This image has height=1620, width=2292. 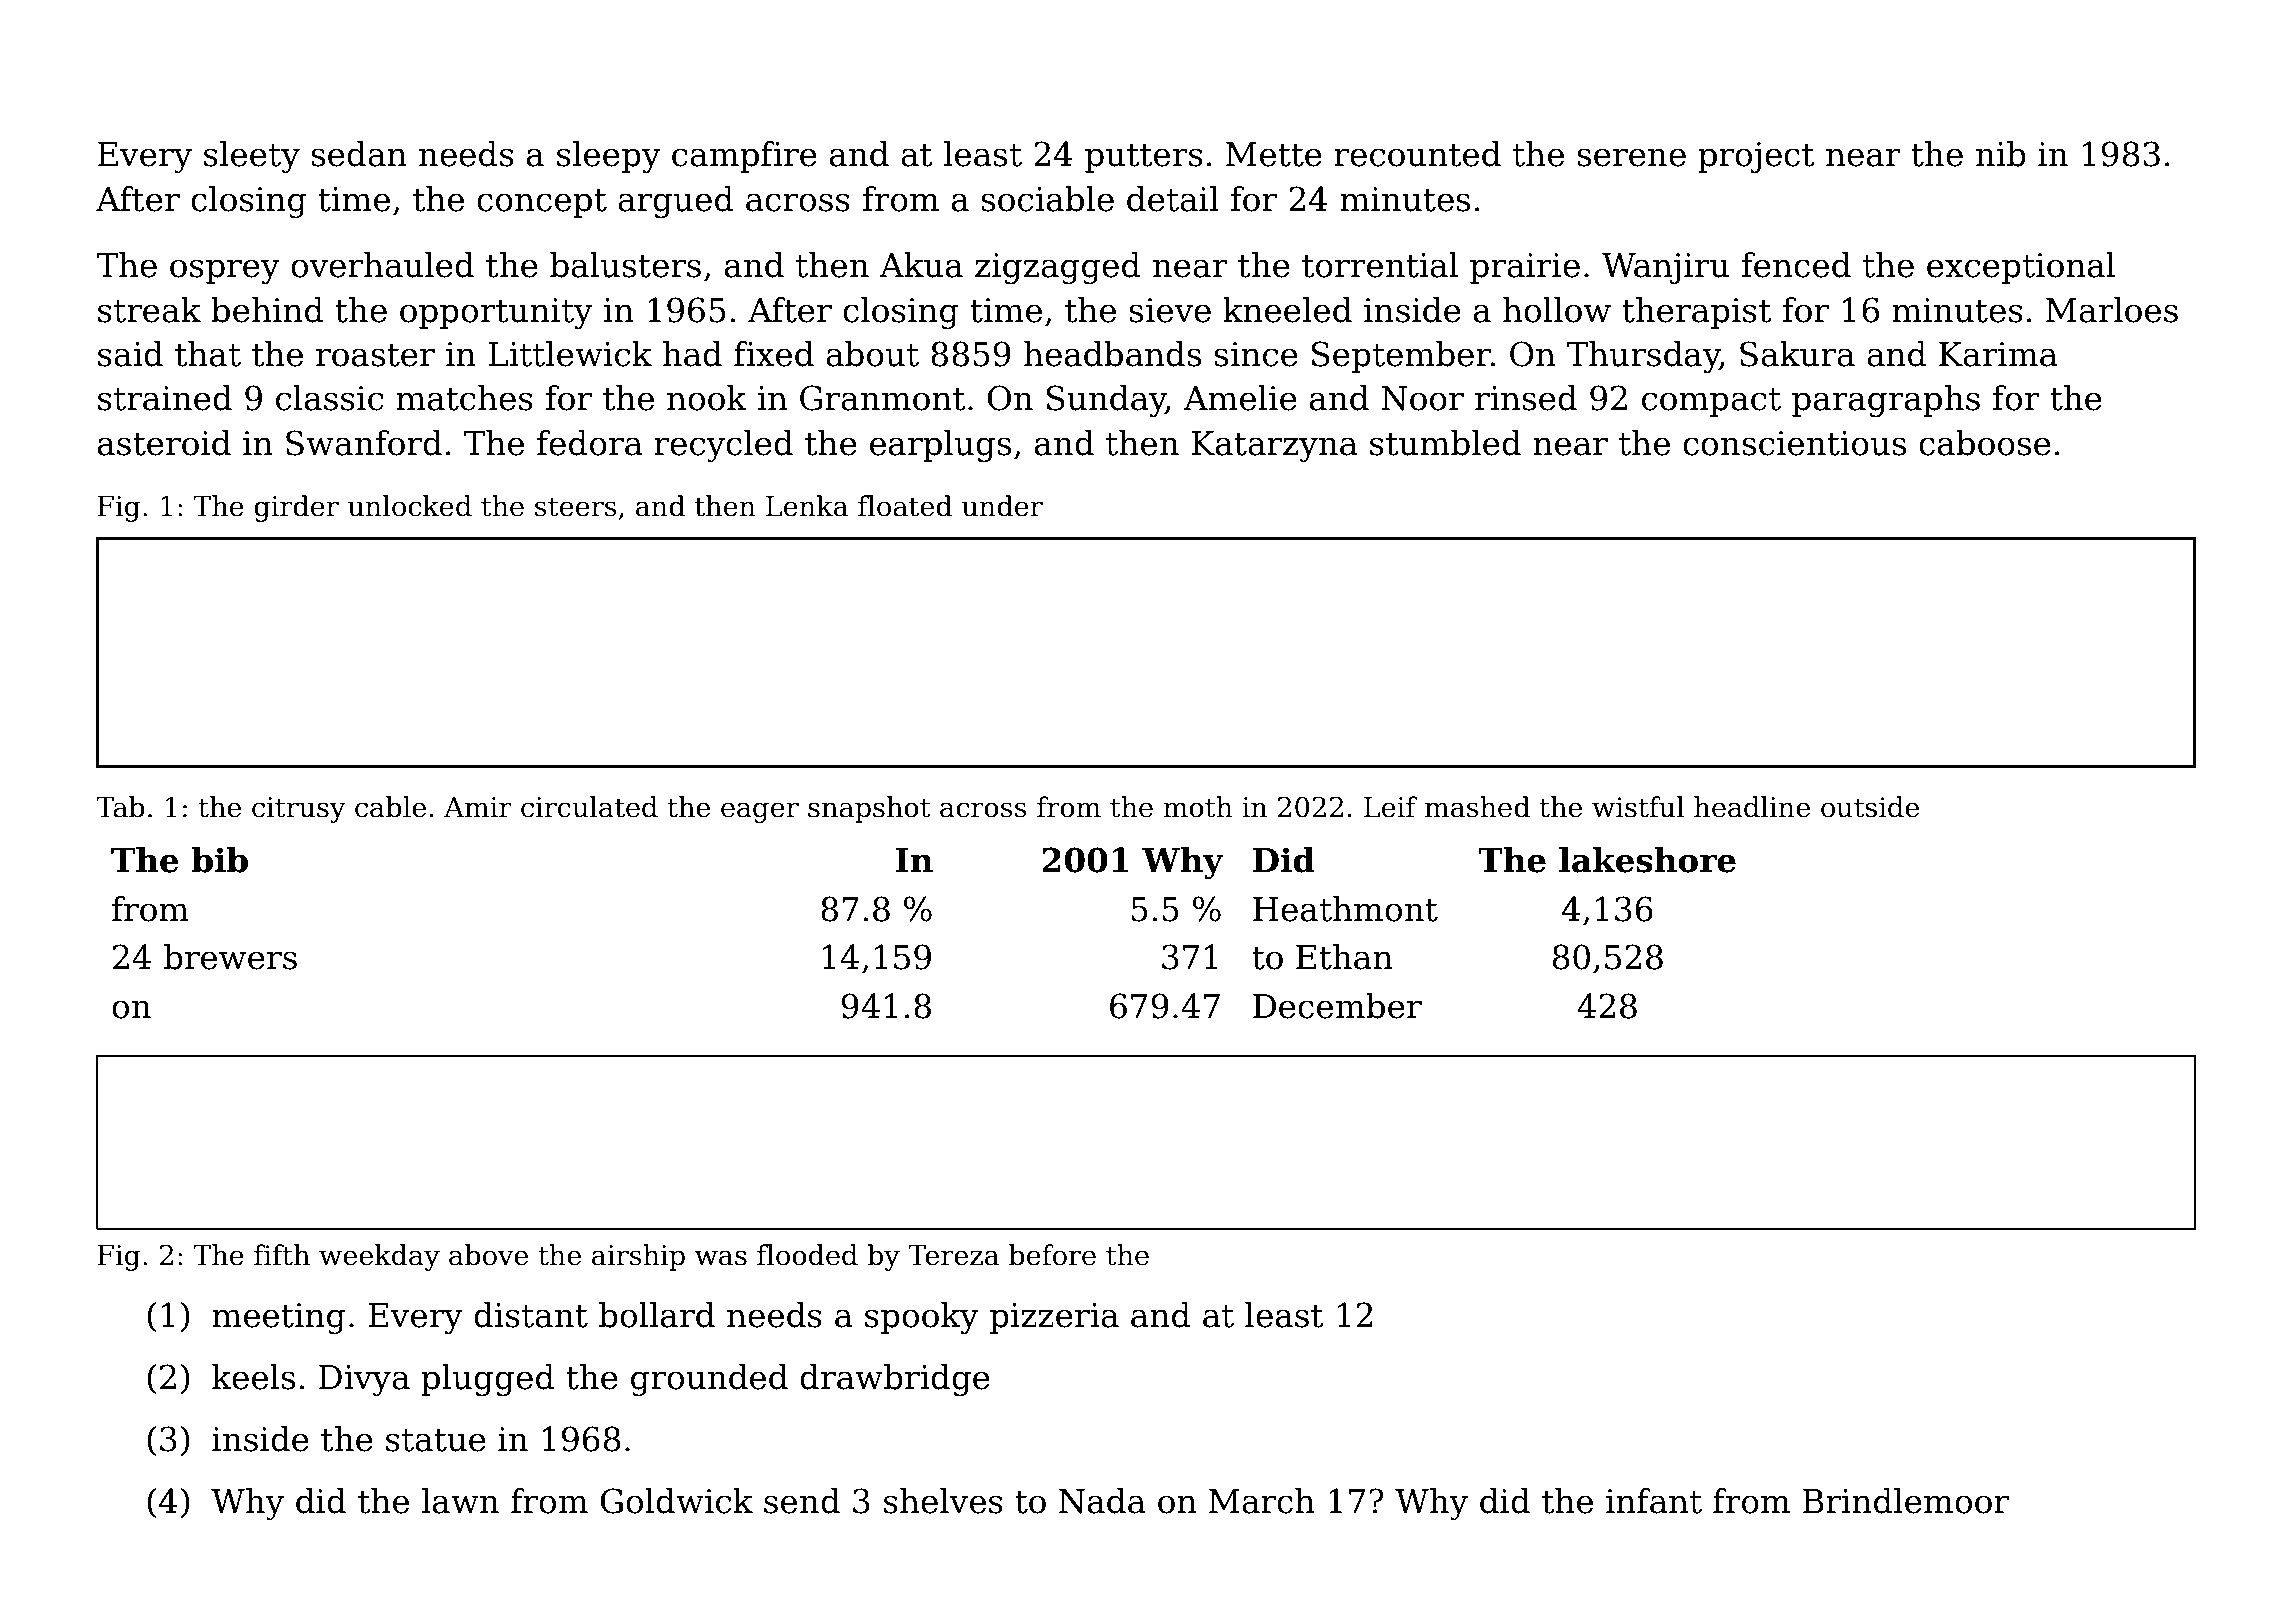 I want to click on above, so click(x=488, y=1255).
